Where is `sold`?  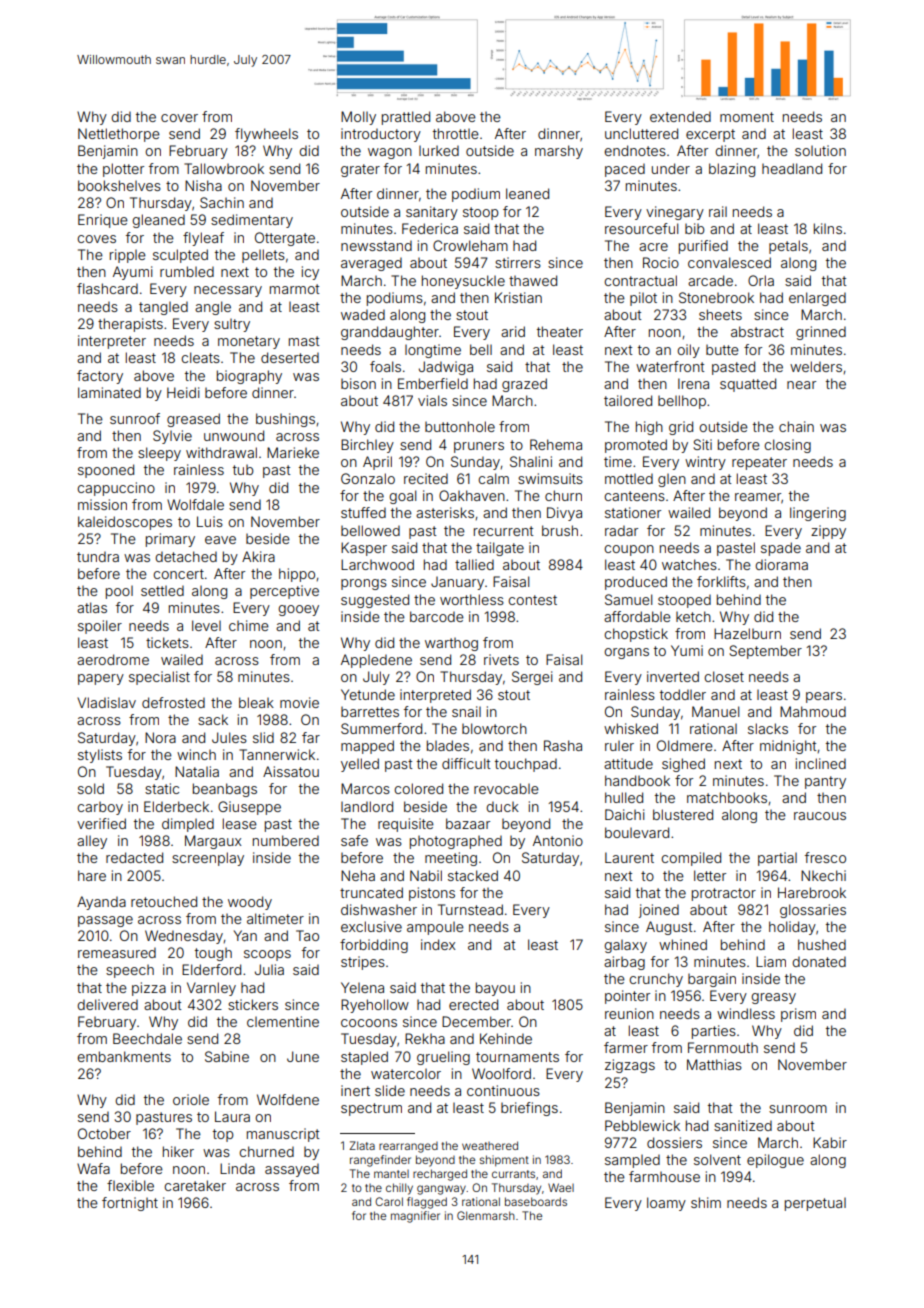
sold is located at coordinates (91, 788).
